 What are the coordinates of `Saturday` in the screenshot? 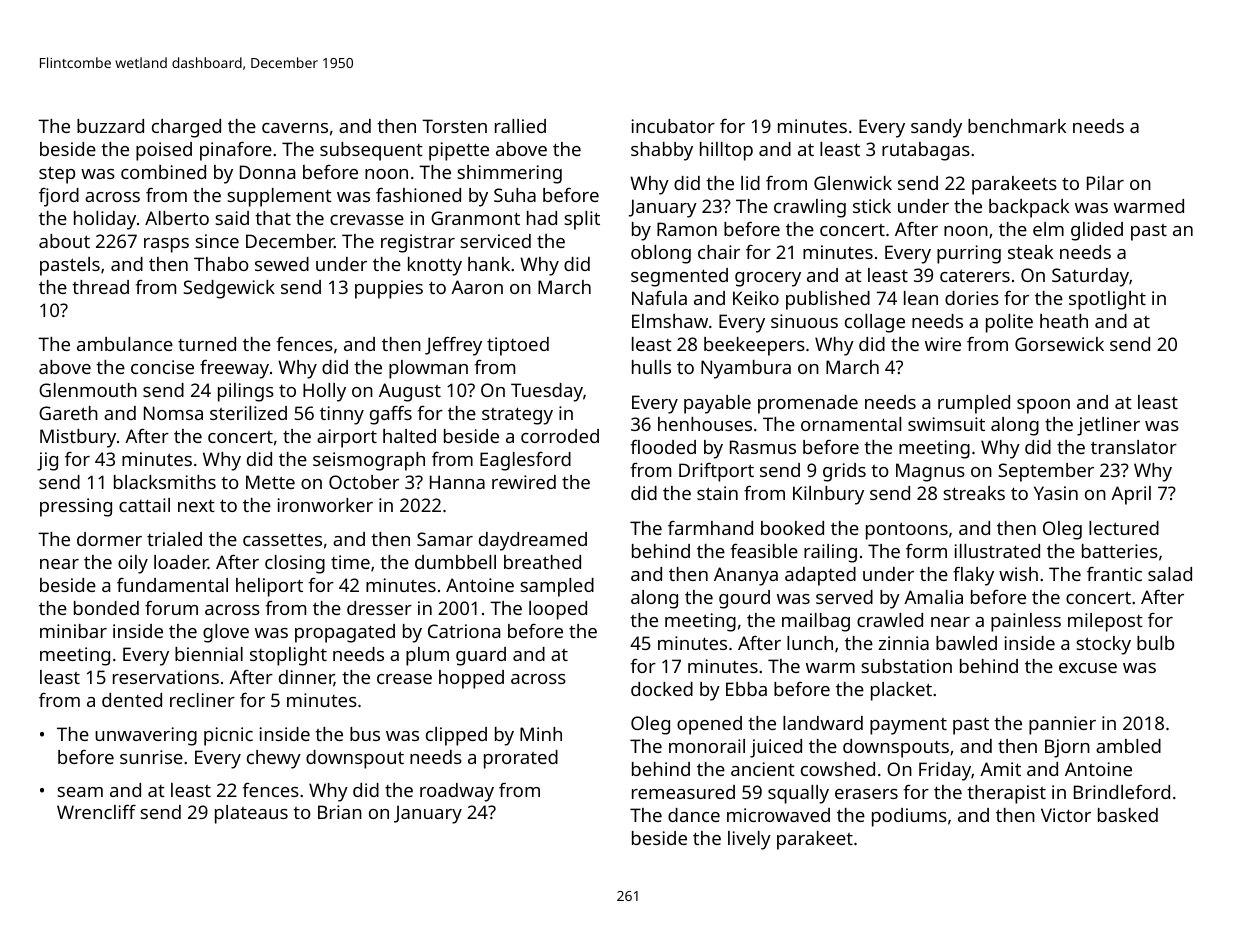 It's located at (1090, 277).
